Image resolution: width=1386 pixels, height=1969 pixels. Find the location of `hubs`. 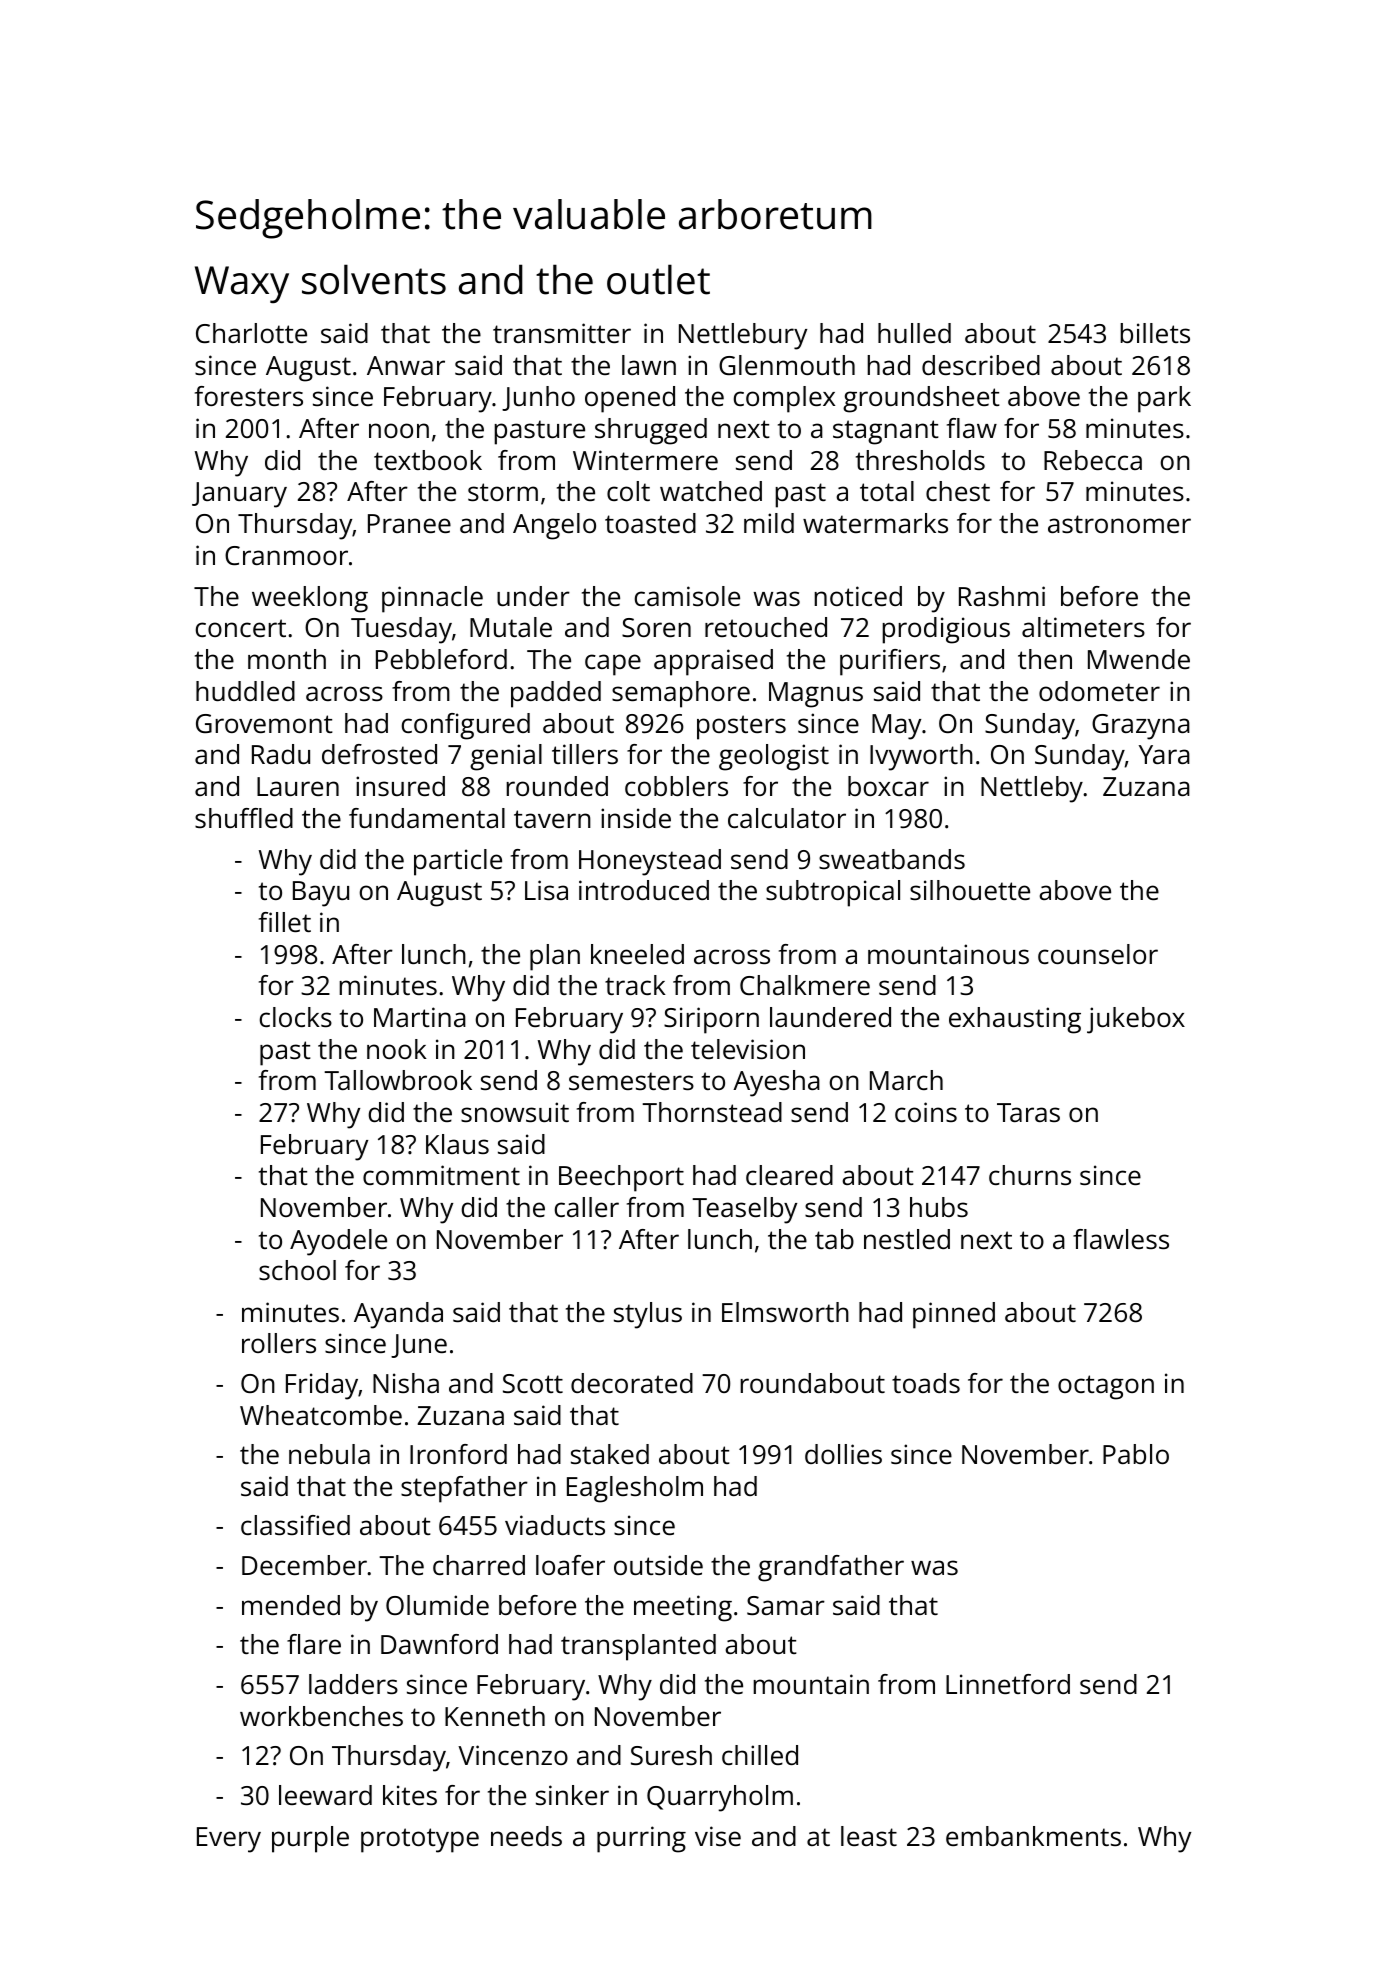

hubs is located at coordinates (939, 1207).
